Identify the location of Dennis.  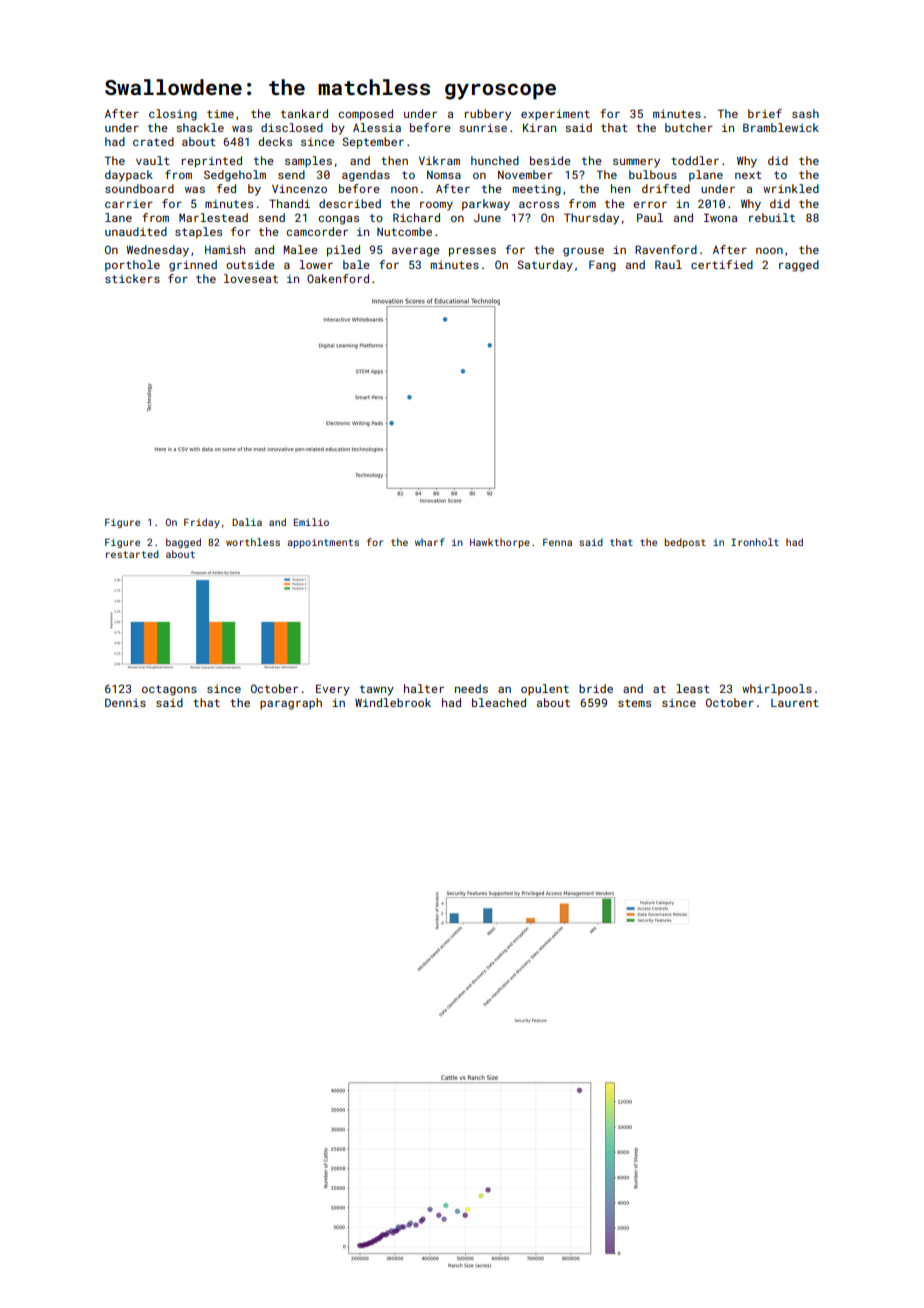
(125, 702).
